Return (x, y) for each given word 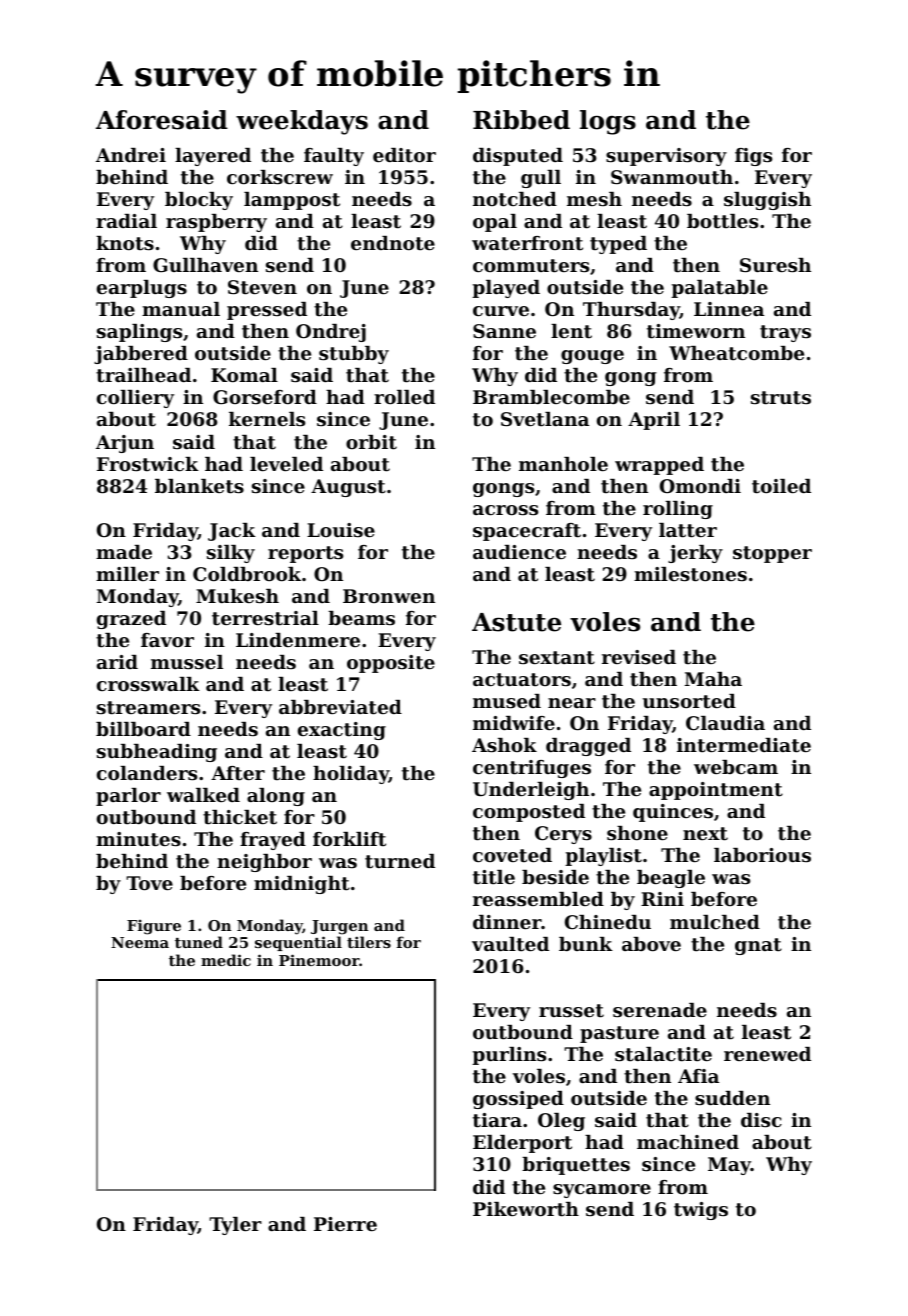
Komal (244, 375)
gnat (758, 946)
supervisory (666, 157)
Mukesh (237, 596)
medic (226, 960)
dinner (507, 922)
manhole (563, 464)
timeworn (696, 331)
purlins (509, 1056)
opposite (391, 664)
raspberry (216, 223)
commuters (531, 266)
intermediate (744, 745)
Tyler (235, 1226)
